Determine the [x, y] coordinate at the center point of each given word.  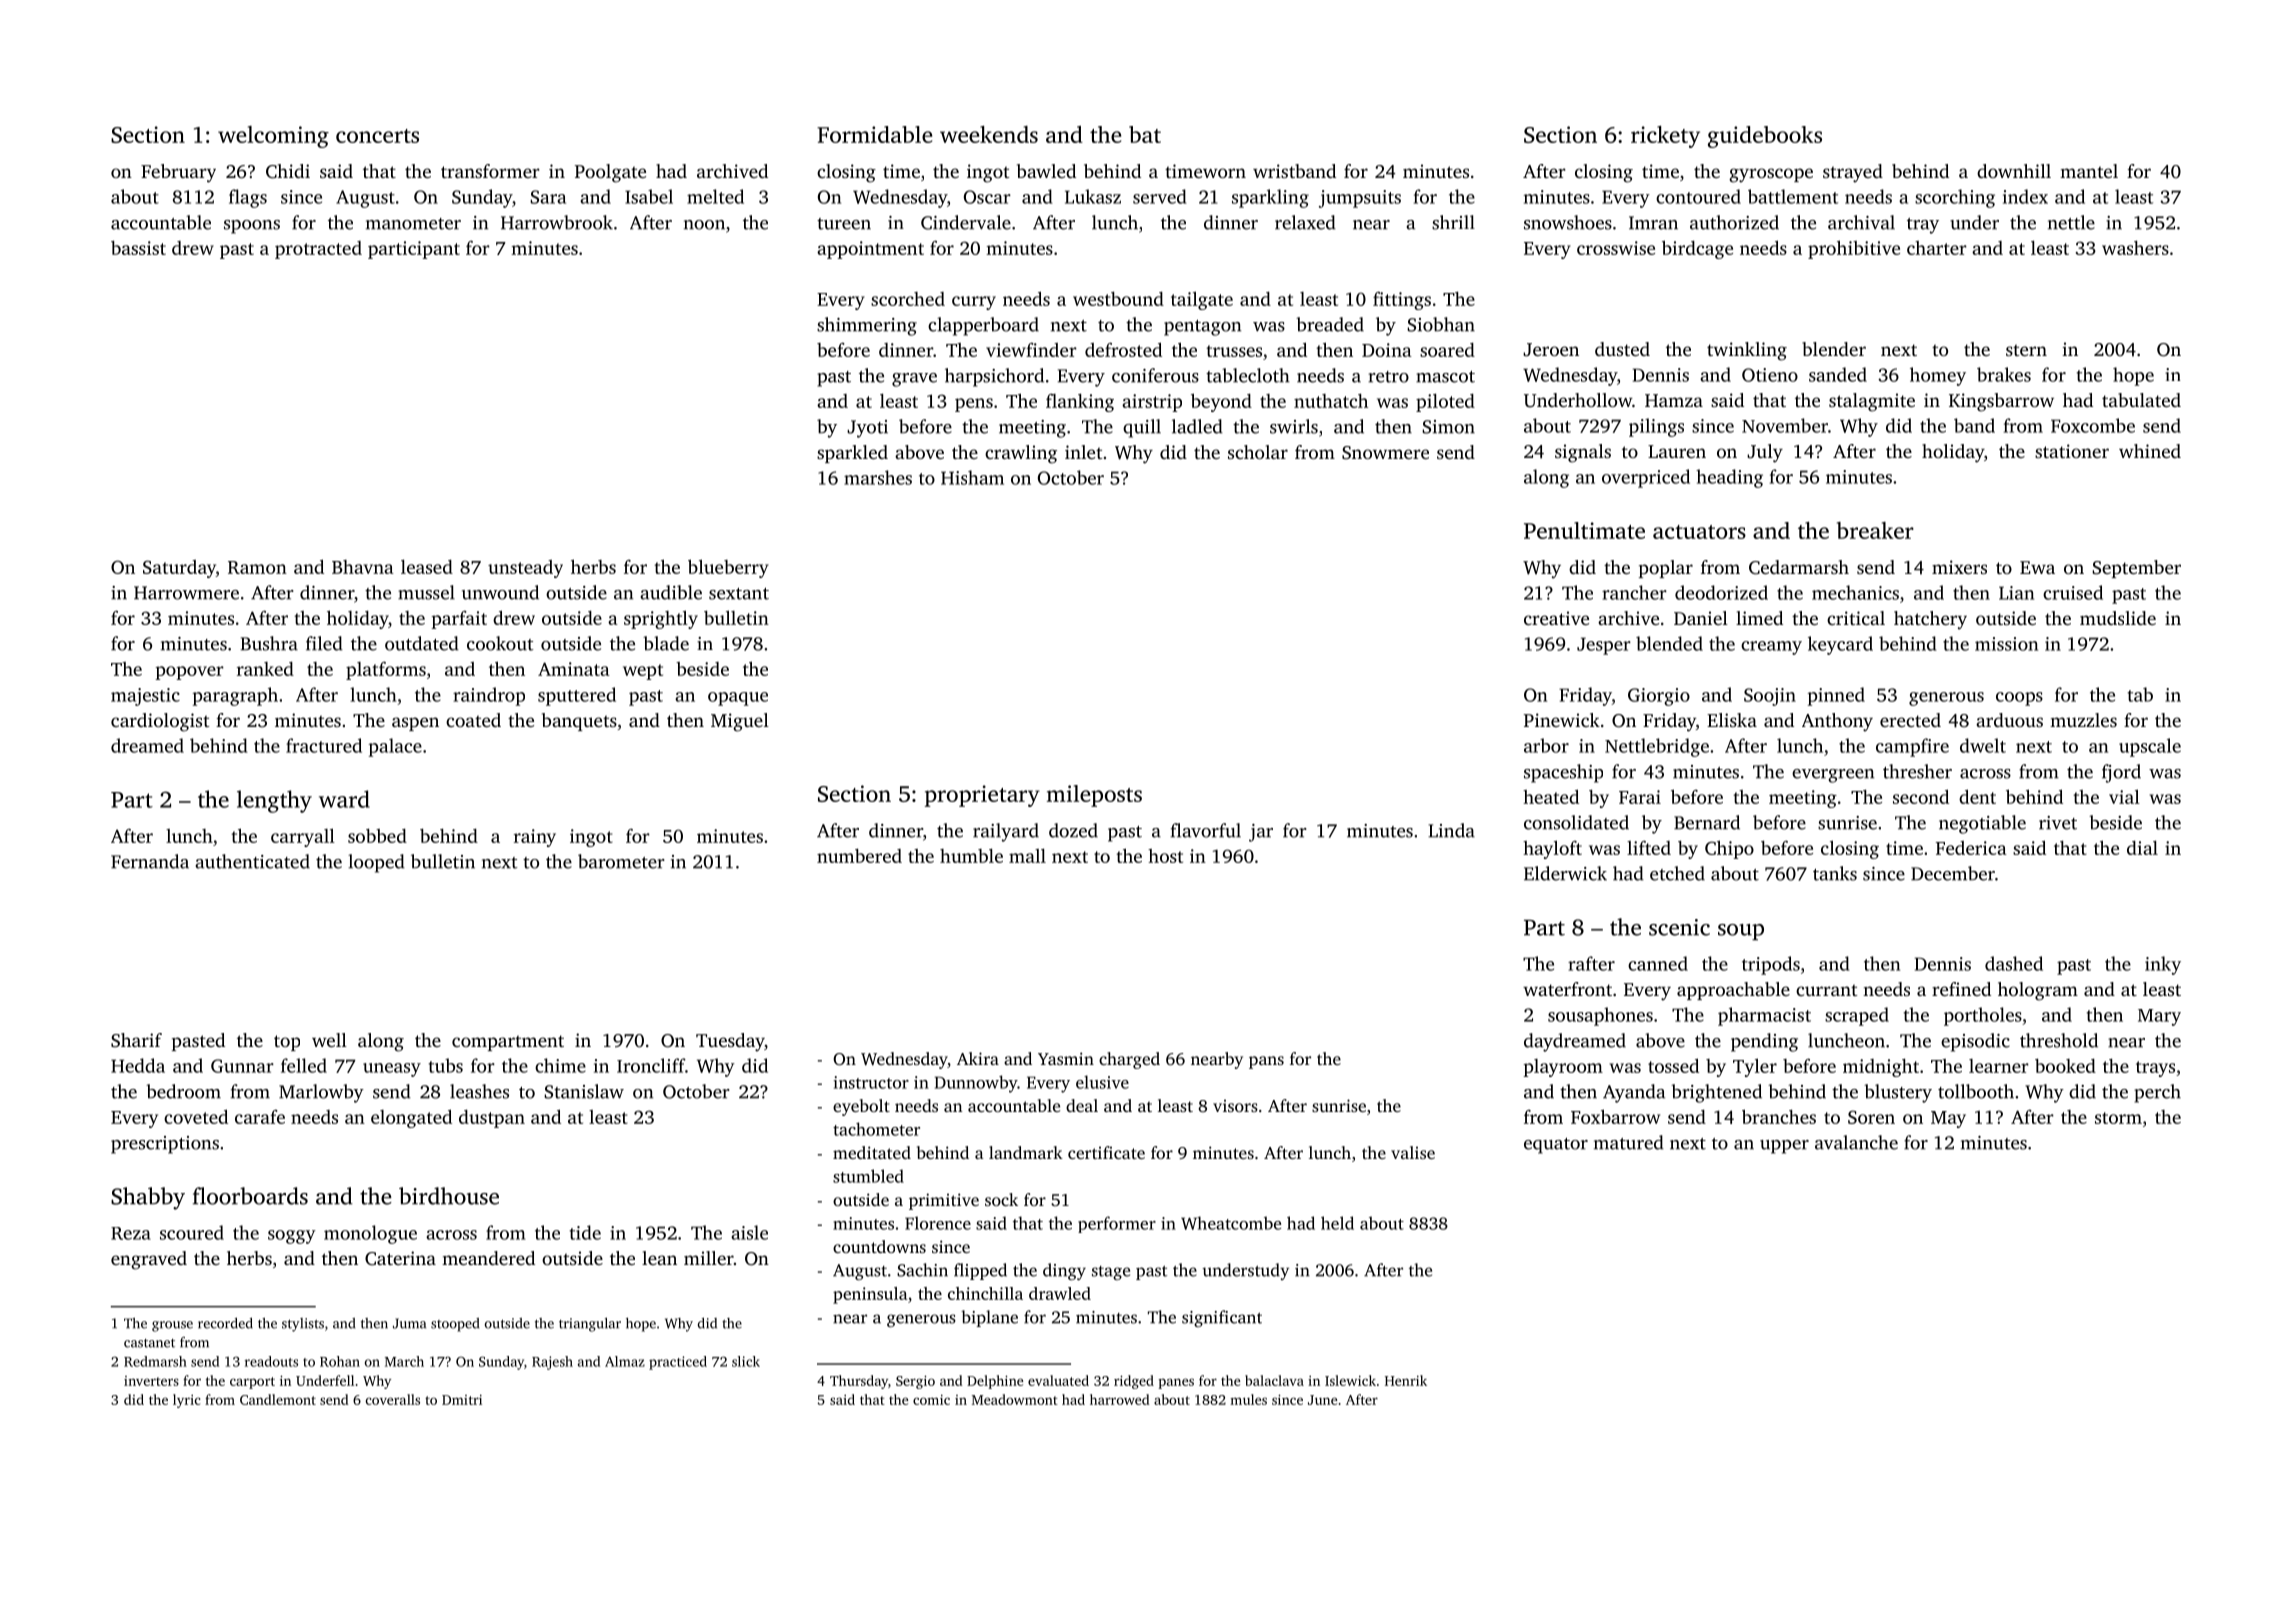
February [178, 173]
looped [376, 863]
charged [1129, 1060]
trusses [1234, 351]
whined [2150, 451]
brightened [1716, 1093]
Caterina [400, 1258]
